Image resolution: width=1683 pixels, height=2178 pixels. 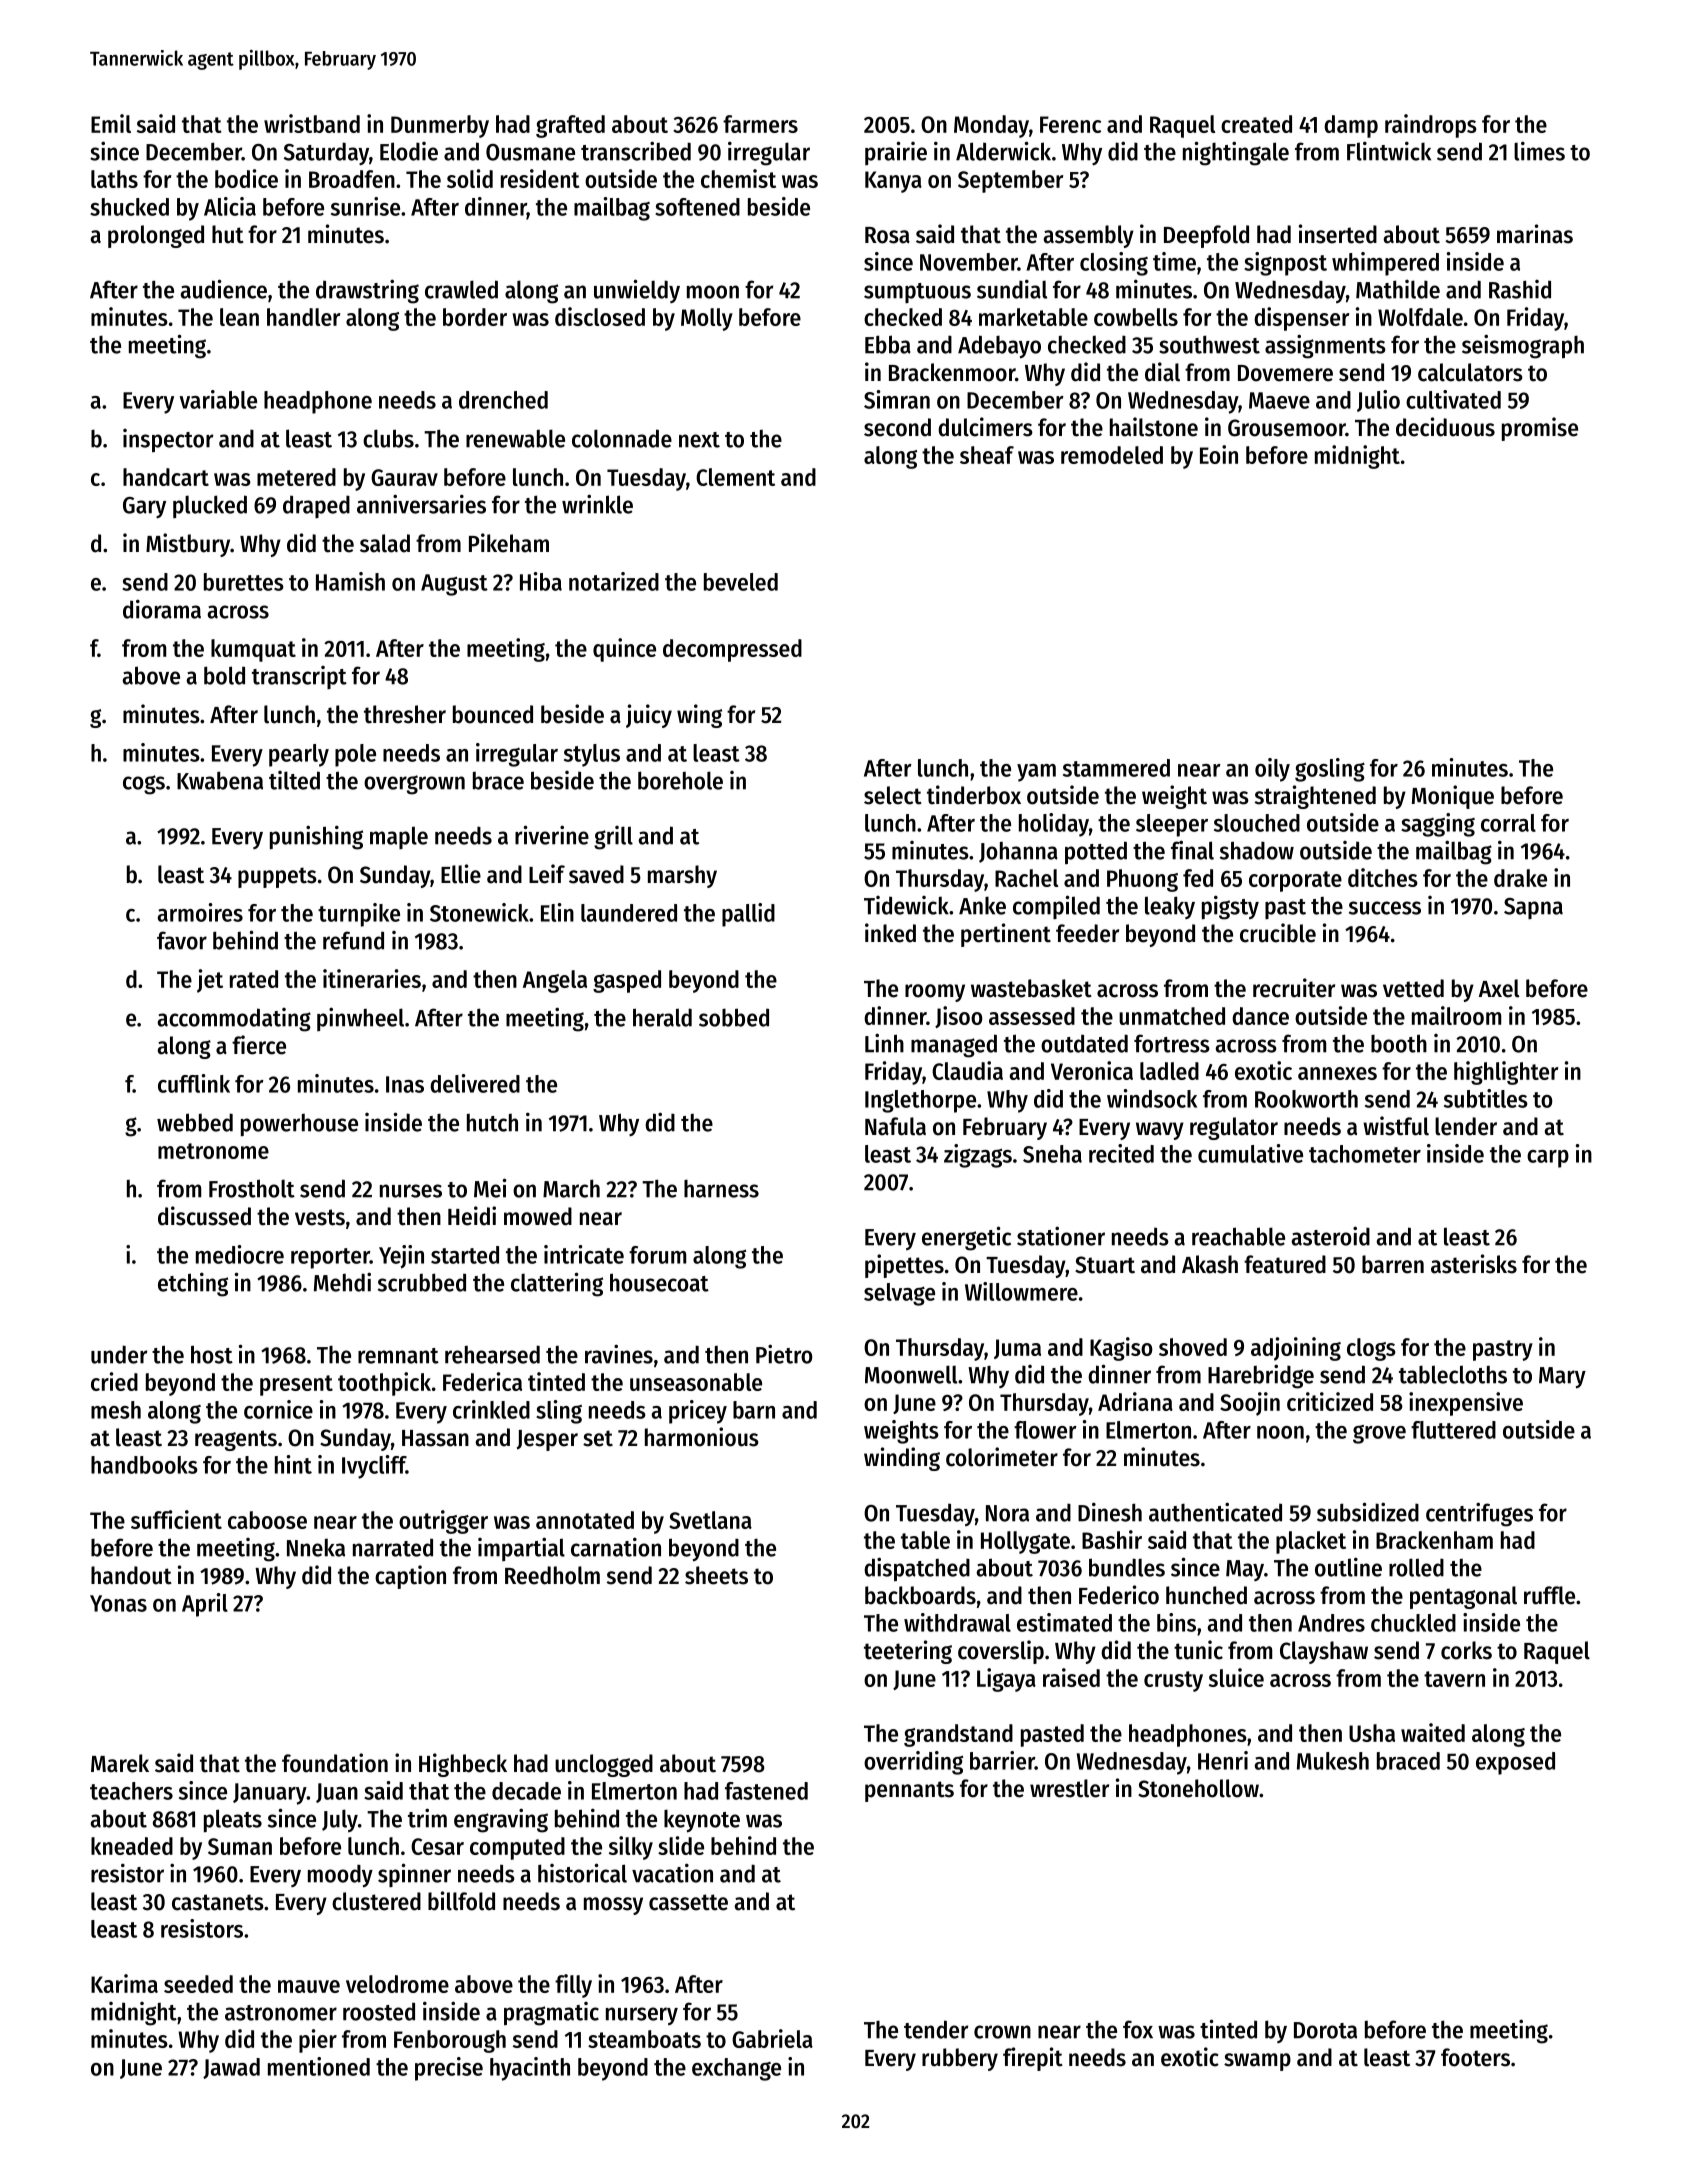 What do you see at coordinates (1116, 768) in the screenshot?
I see `stammered` at bounding box center [1116, 768].
